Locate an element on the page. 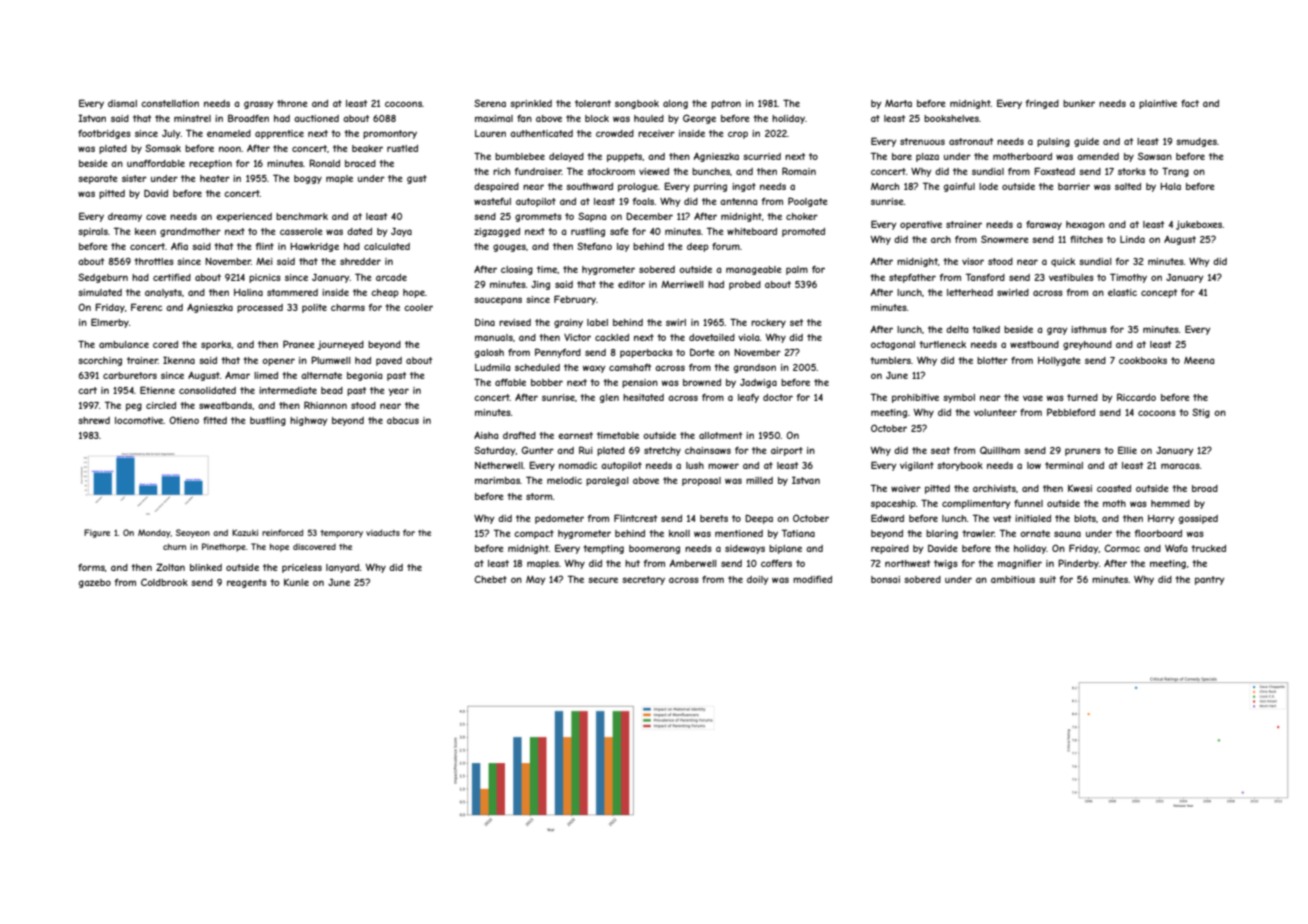 The width and height of the image is (1308, 924). auctioned is located at coordinates (316, 118).
